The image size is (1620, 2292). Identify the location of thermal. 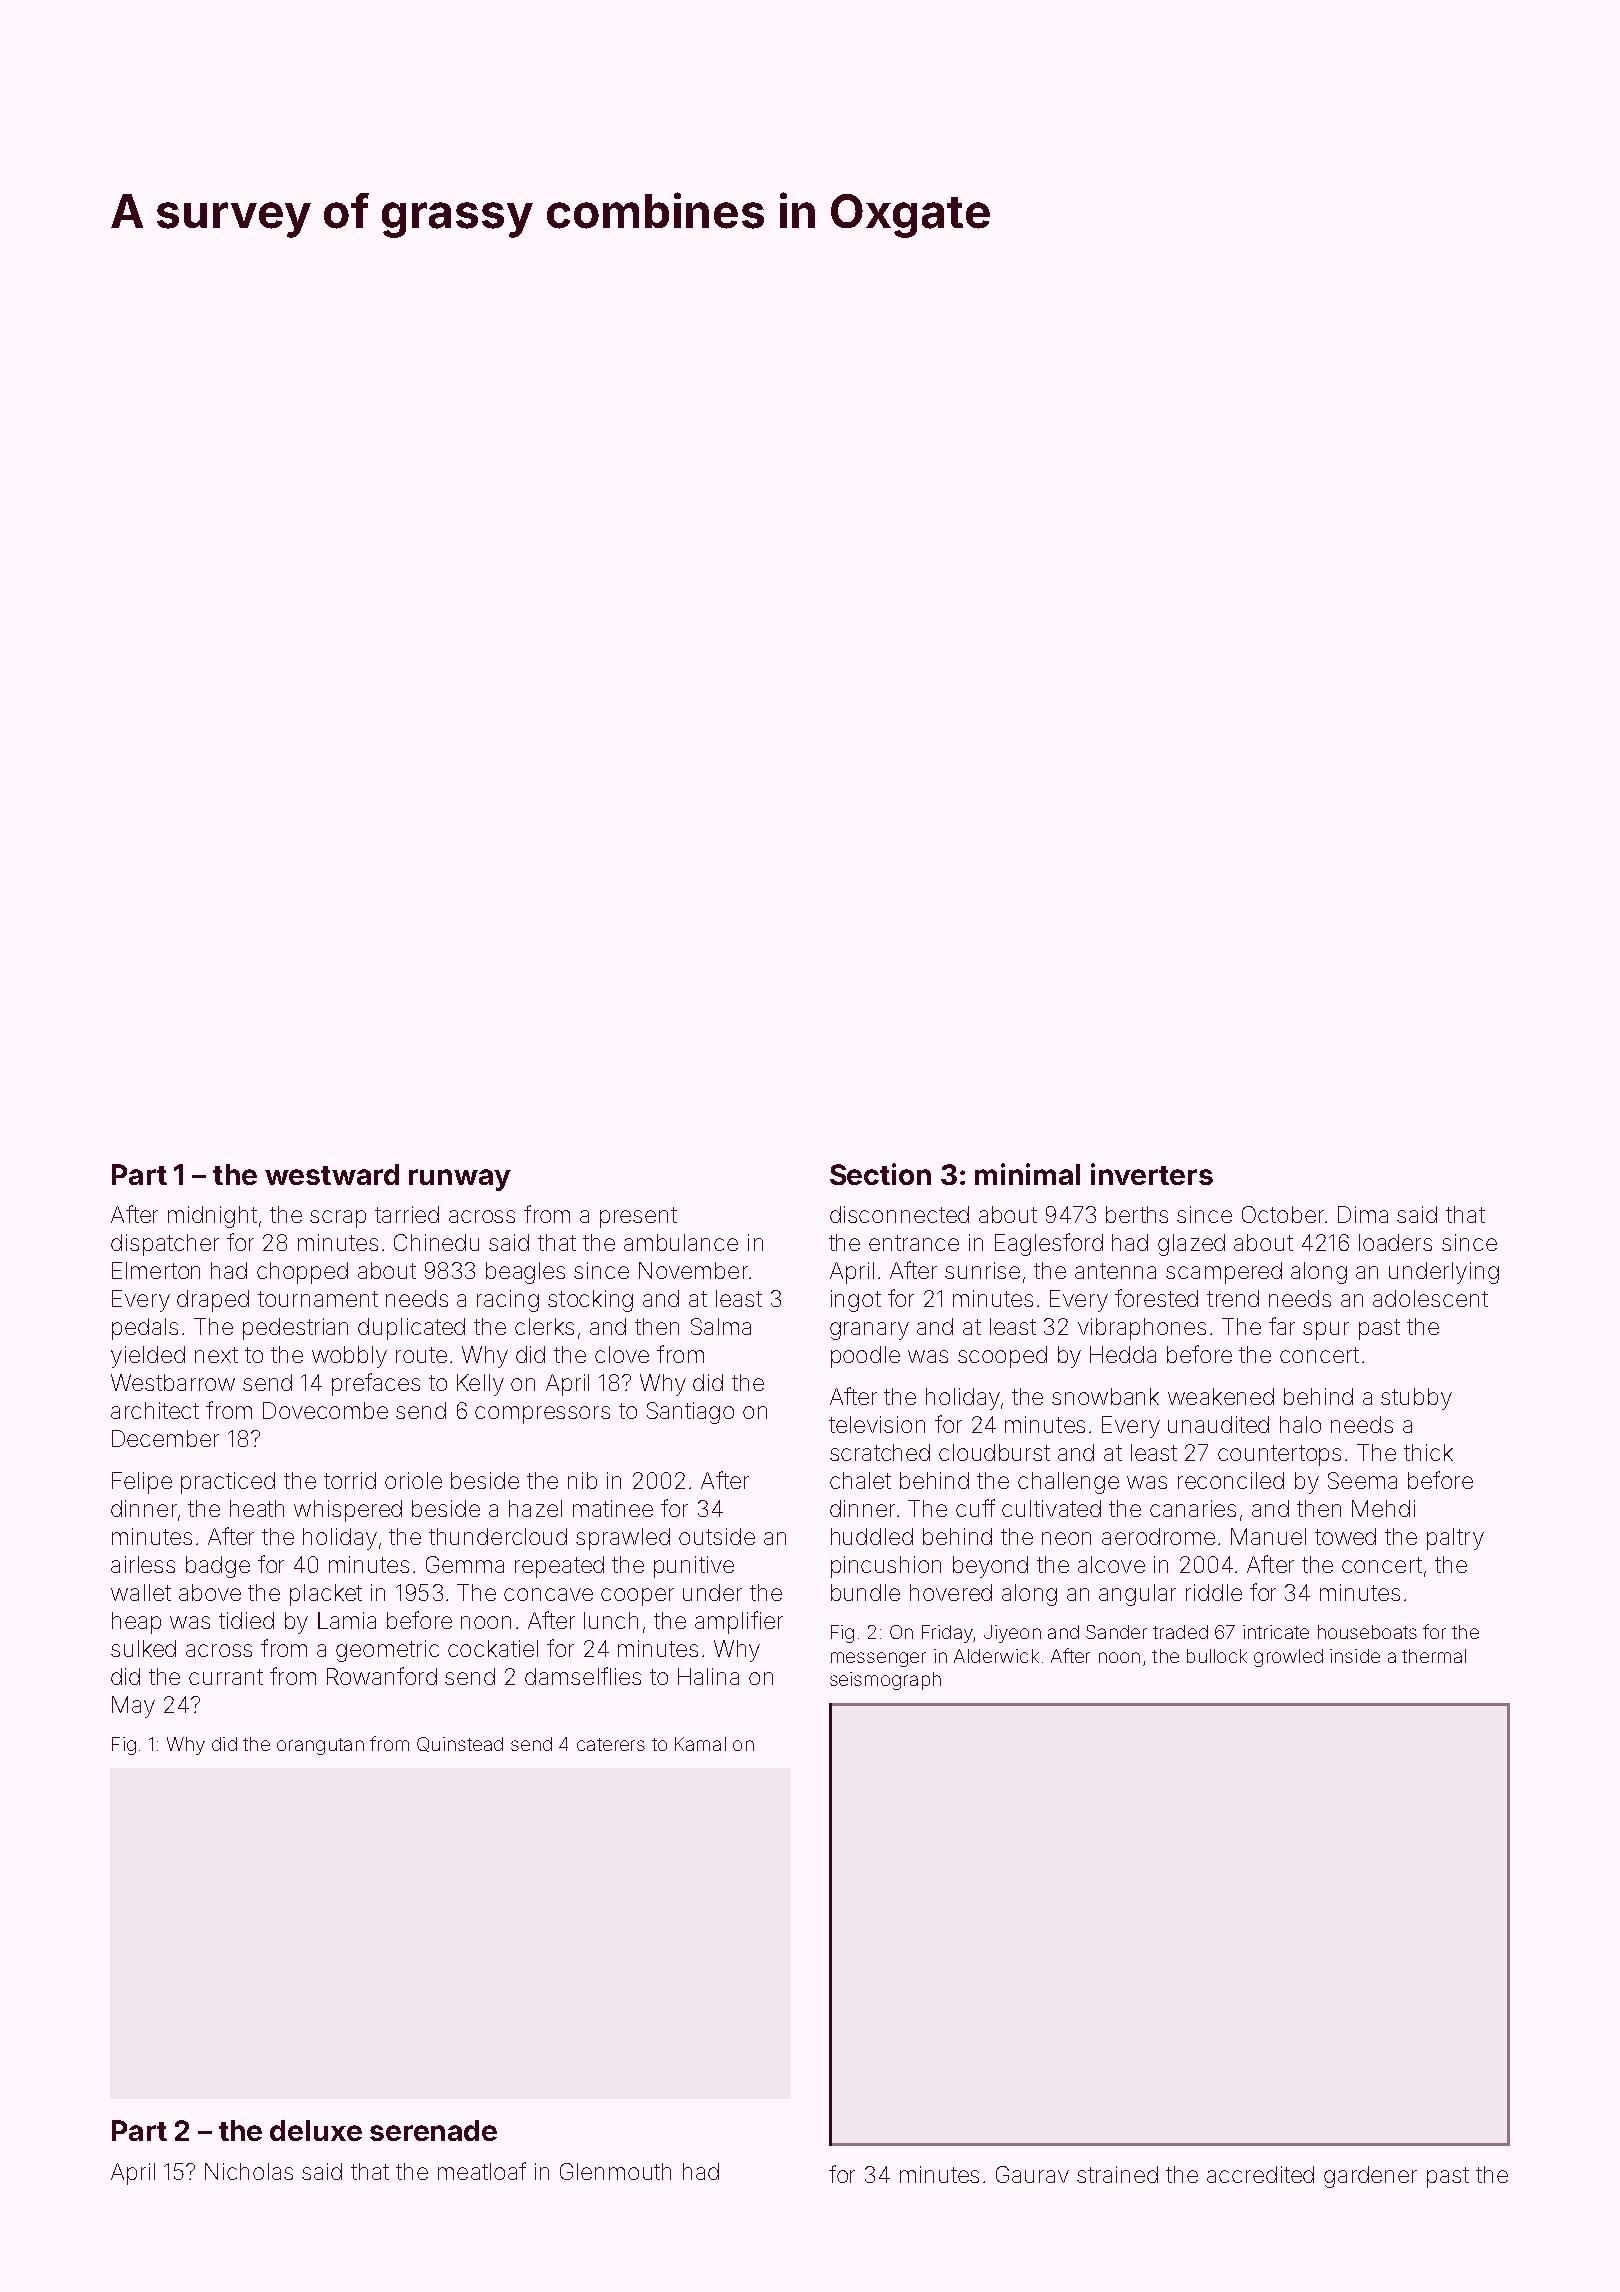
(1434, 1656).
